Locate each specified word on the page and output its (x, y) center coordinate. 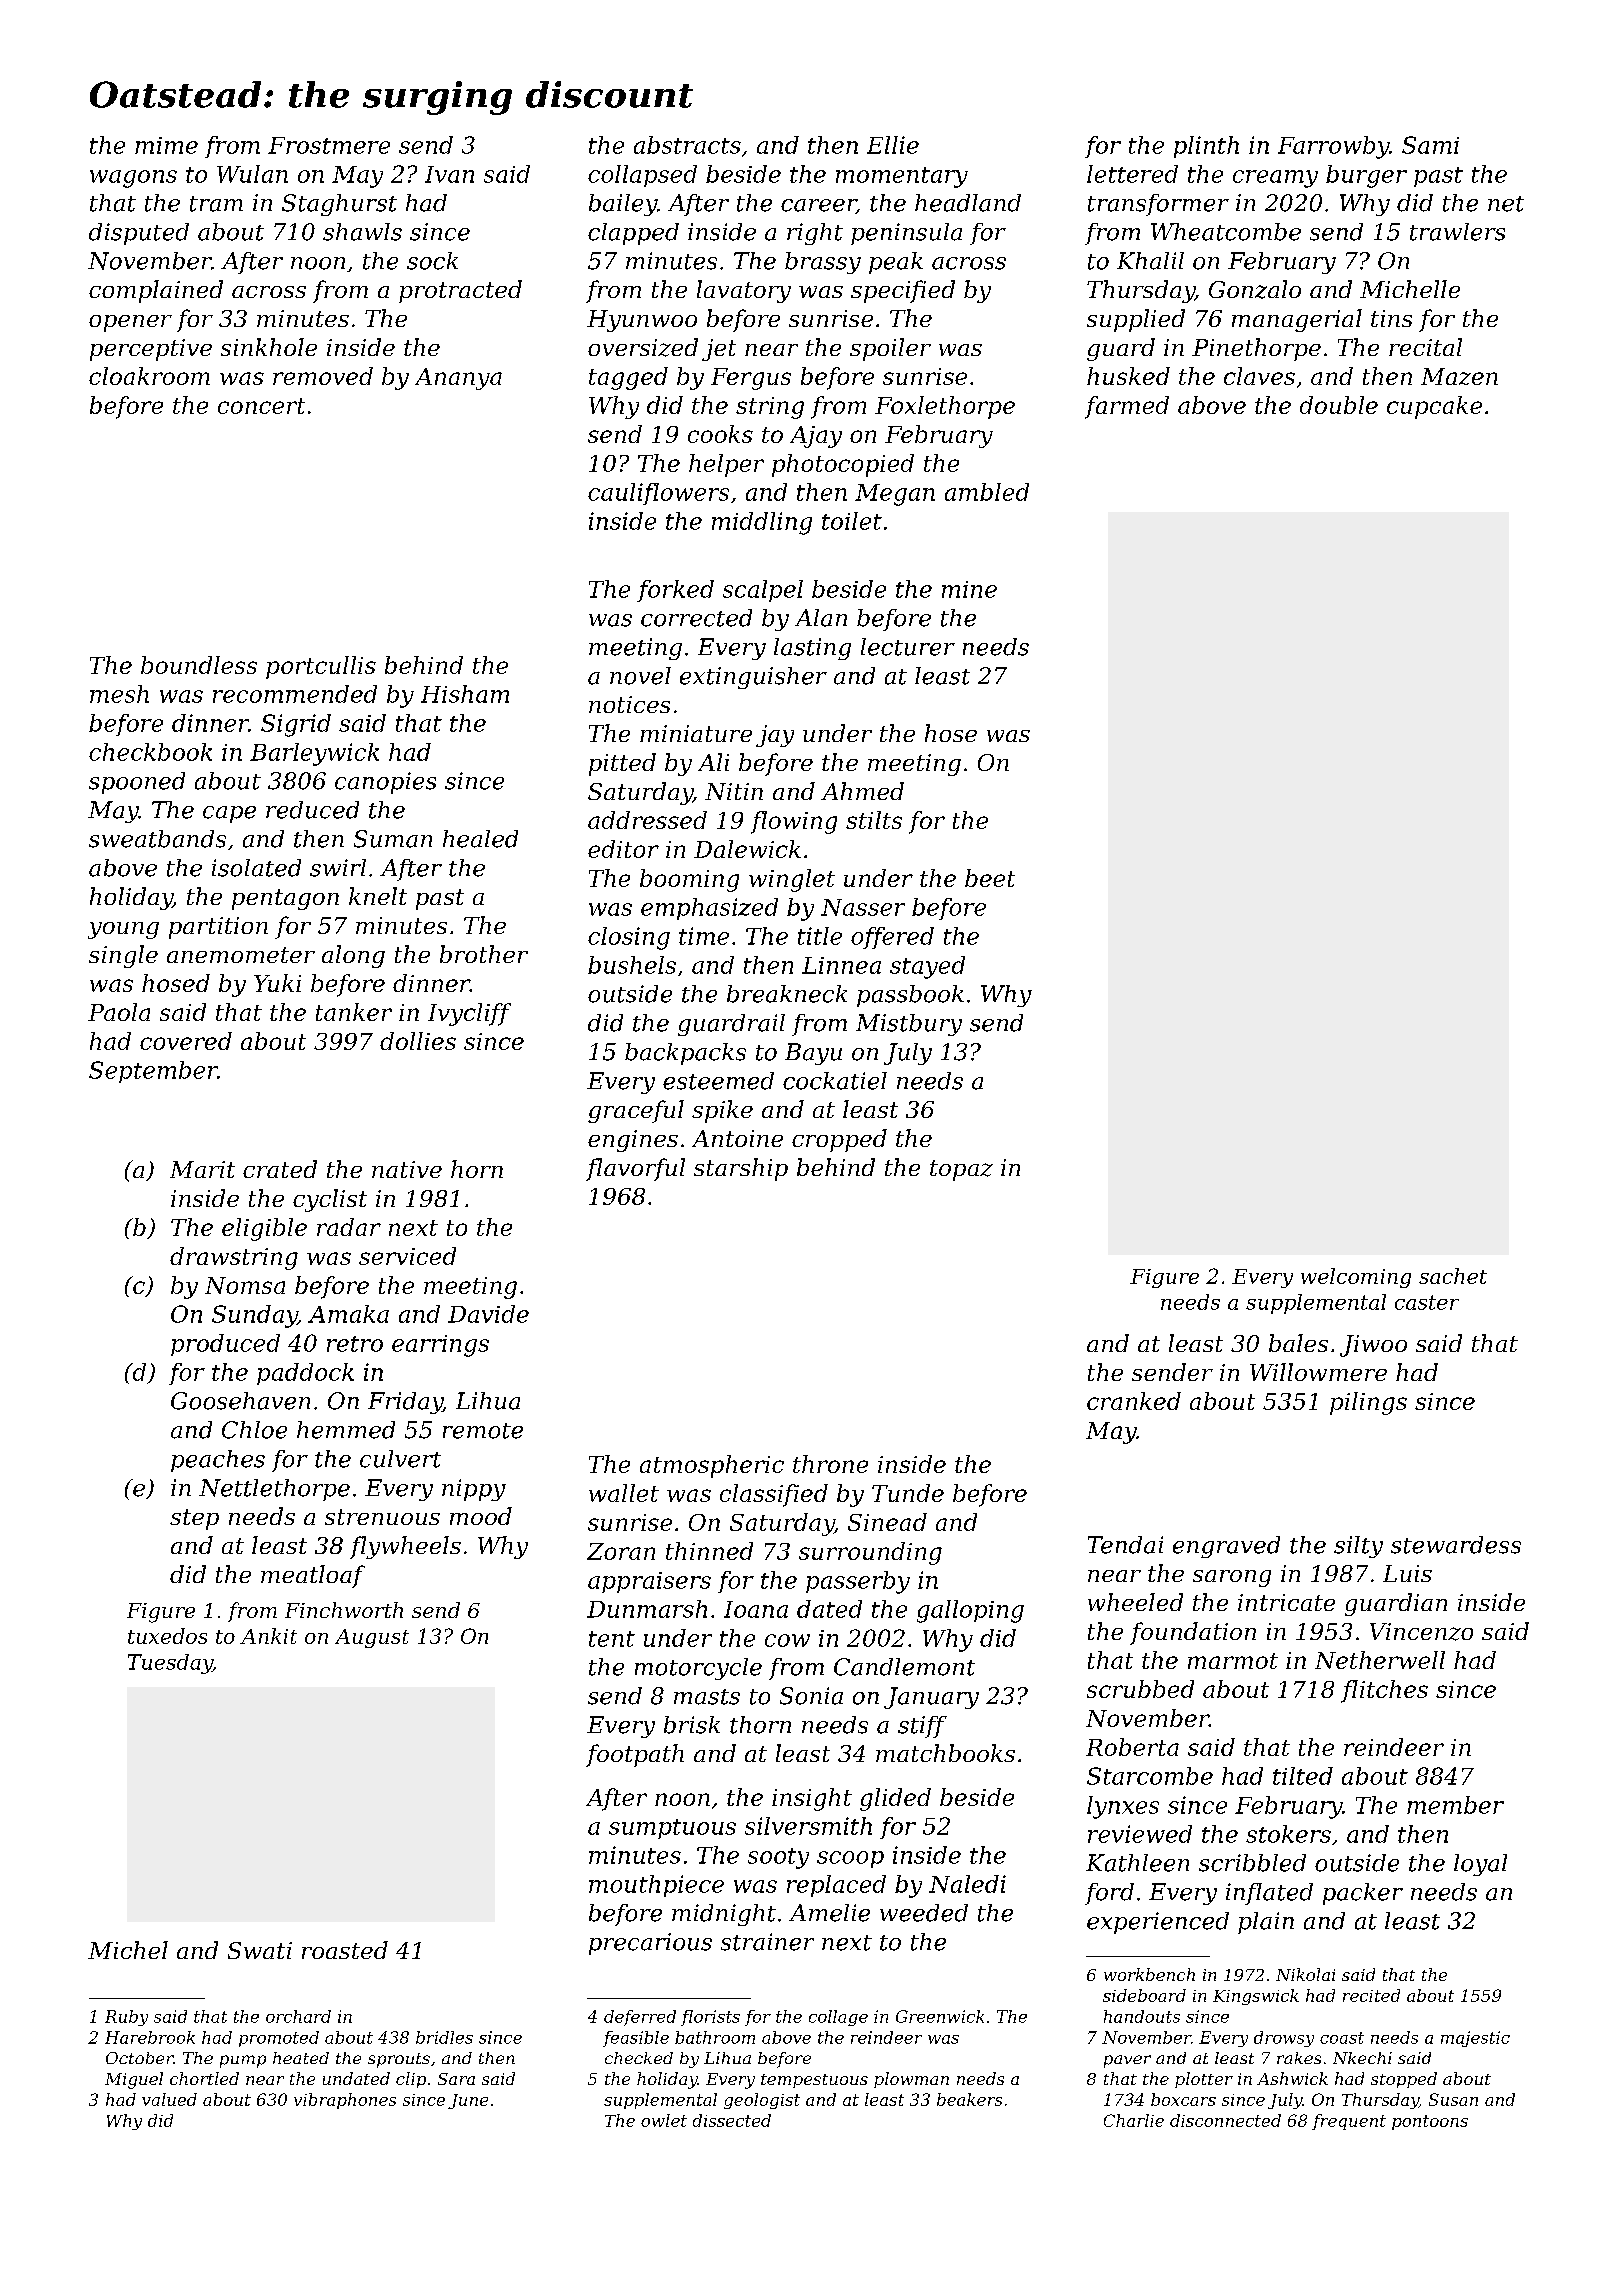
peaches (218, 1461)
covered (186, 1041)
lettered (1132, 174)
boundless (199, 665)
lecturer (908, 647)
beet (990, 878)
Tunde (908, 1493)
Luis (1407, 1573)
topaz (961, 1170)
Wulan (252, 174)
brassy (823, 263)
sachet (1453, 1276)
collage (838, 2018)
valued (169, 2099)
